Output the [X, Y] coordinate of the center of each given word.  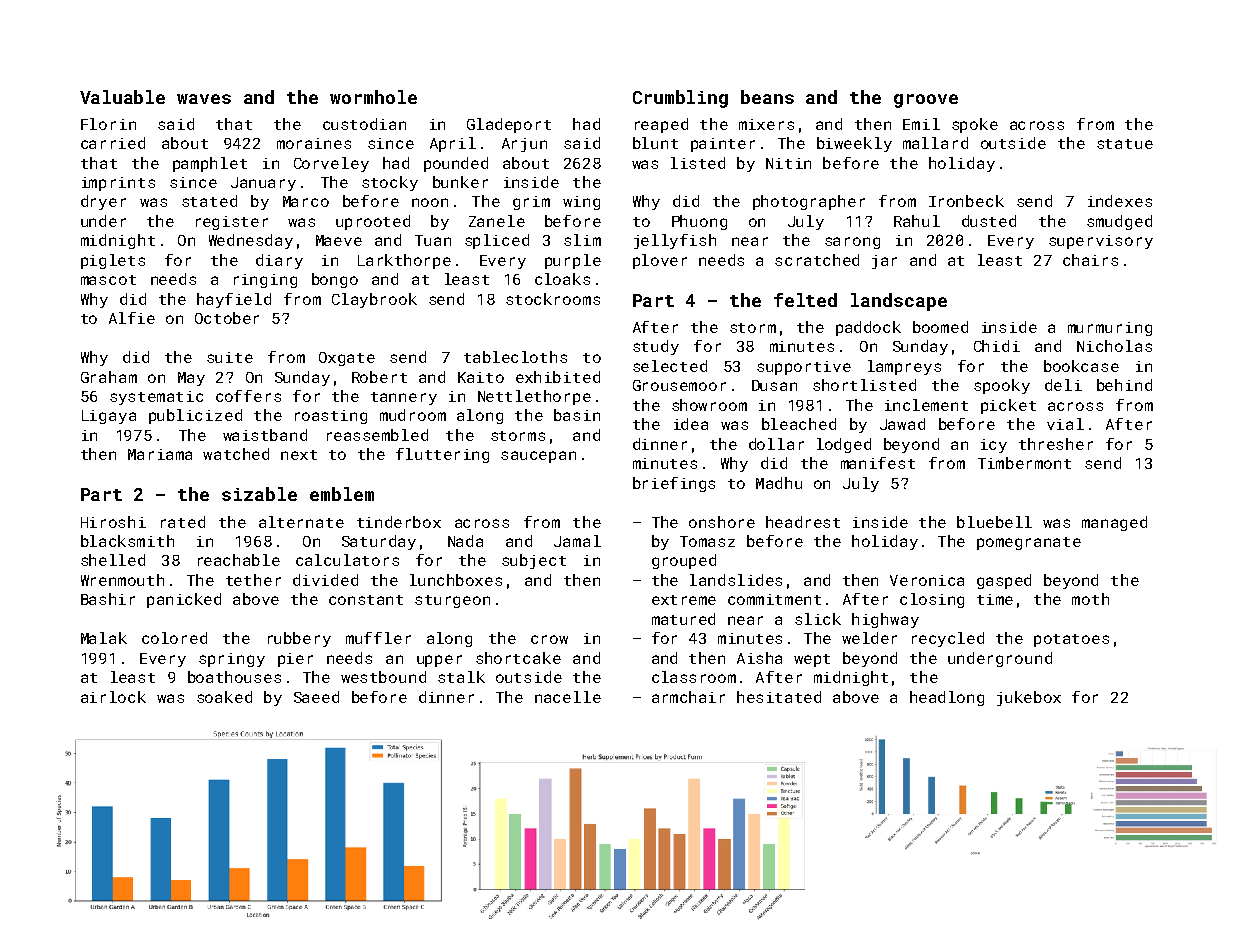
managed [1114, 523]
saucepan [538, 457]
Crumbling [680, 99]
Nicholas [1114, 346]
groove [926, 101]
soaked [224, 697]
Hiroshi [113, 522]
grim [531, 203]
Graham [109, 377]
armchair [688, 697]
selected [670, 366]
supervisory [1101, 242]
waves [204, 99]
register [232, 223]
